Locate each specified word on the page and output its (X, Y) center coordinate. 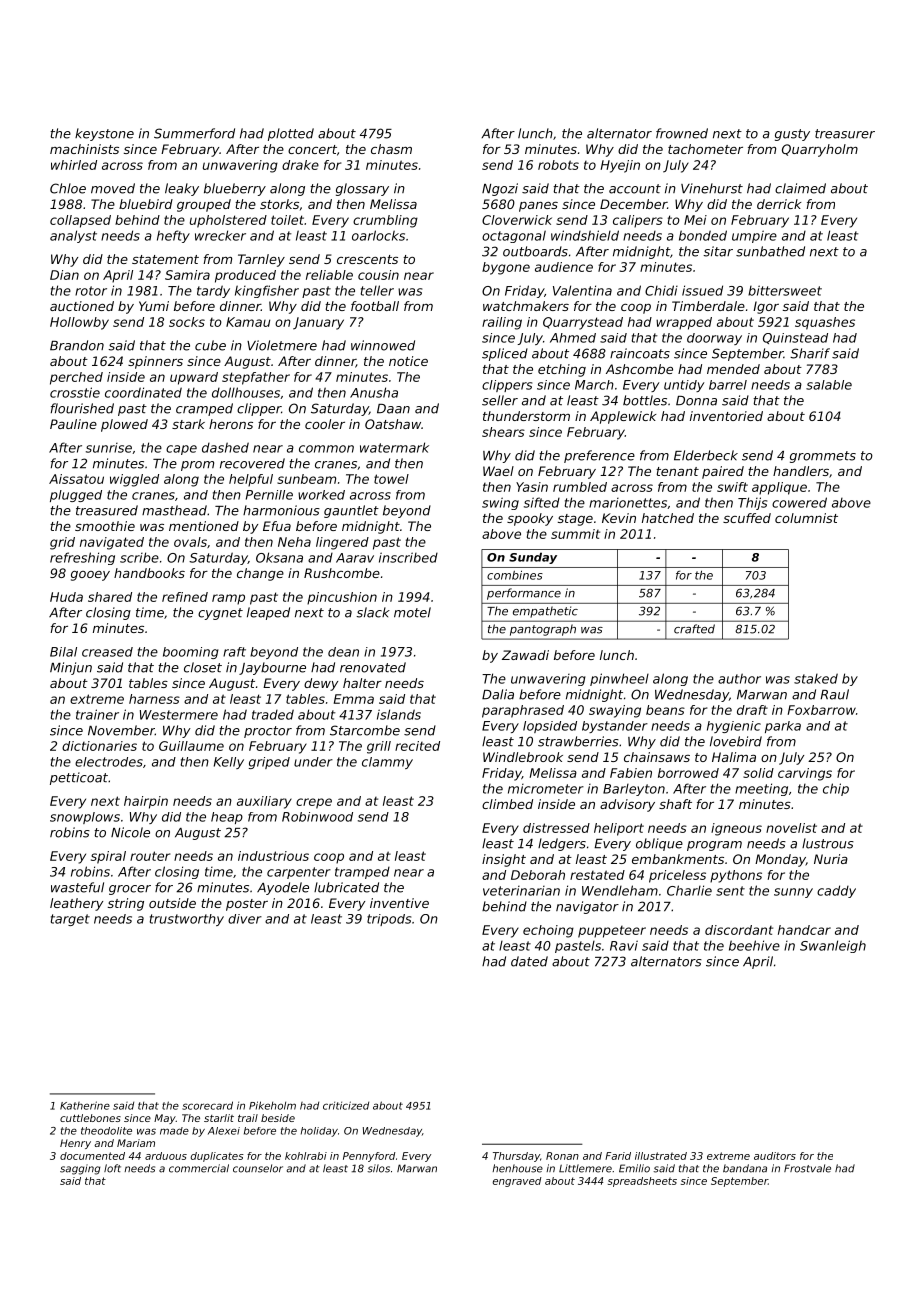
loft (112, 1168)
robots (558, 165)
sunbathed (770, 251)
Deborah (538, 875)
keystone (104, 134)
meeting (761, 789)
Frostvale (807, 1168)
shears (503, 432)
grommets (823, 457)
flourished (82, 408)
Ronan (562, 1156)
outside (172, 903)
